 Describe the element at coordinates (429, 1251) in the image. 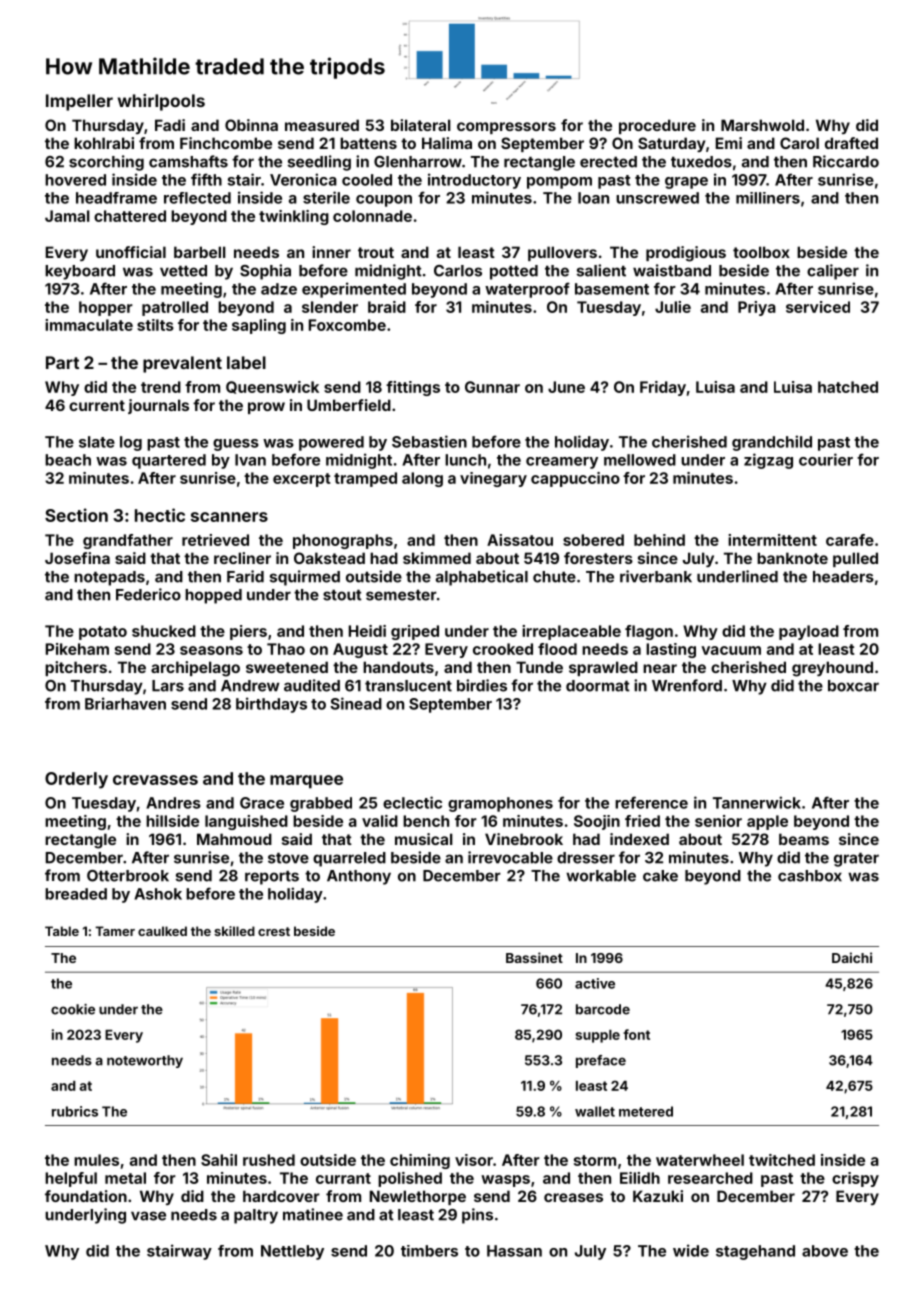

I see `timbers` at that location.
